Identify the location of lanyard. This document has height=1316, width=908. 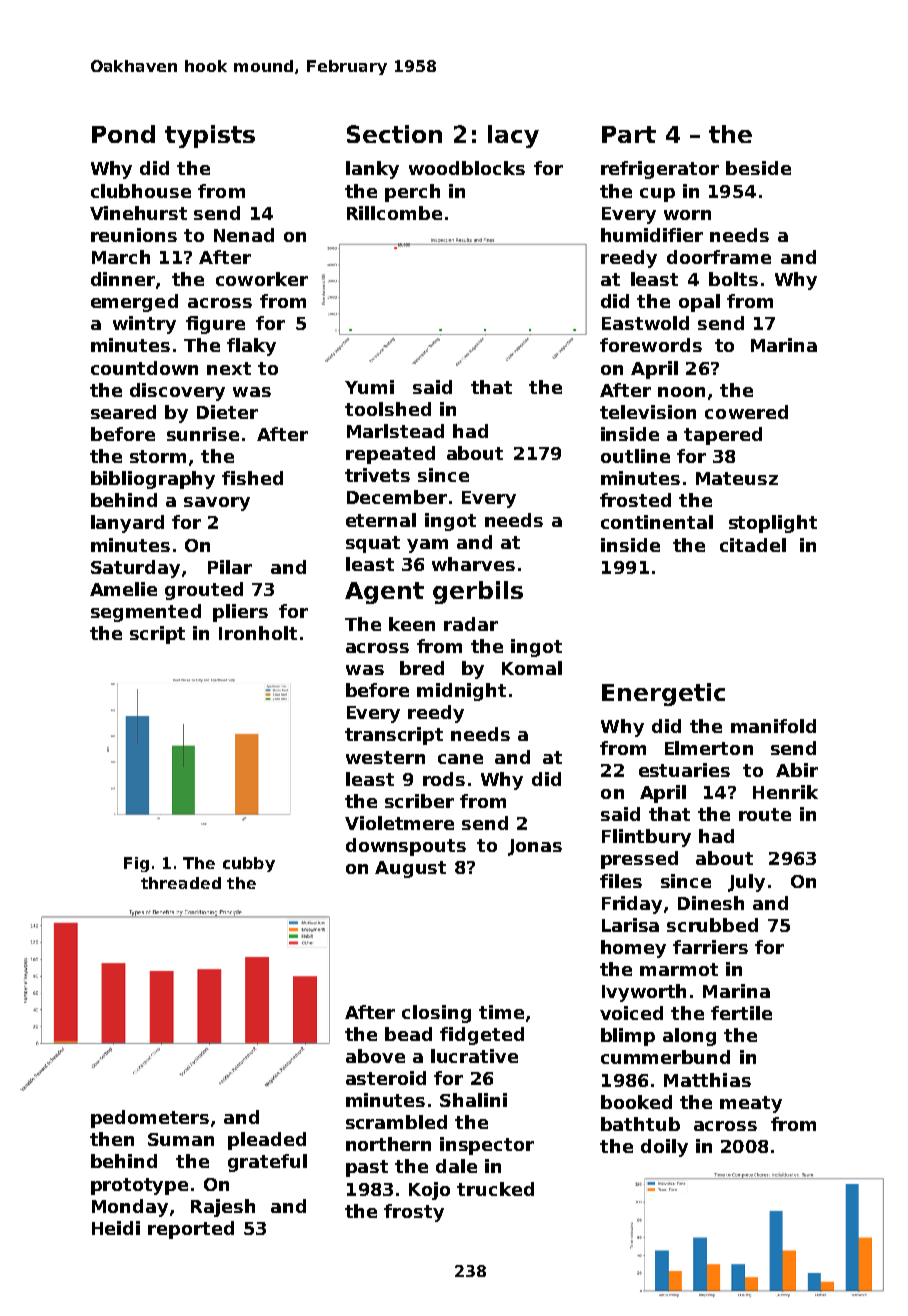
(127, 524).
